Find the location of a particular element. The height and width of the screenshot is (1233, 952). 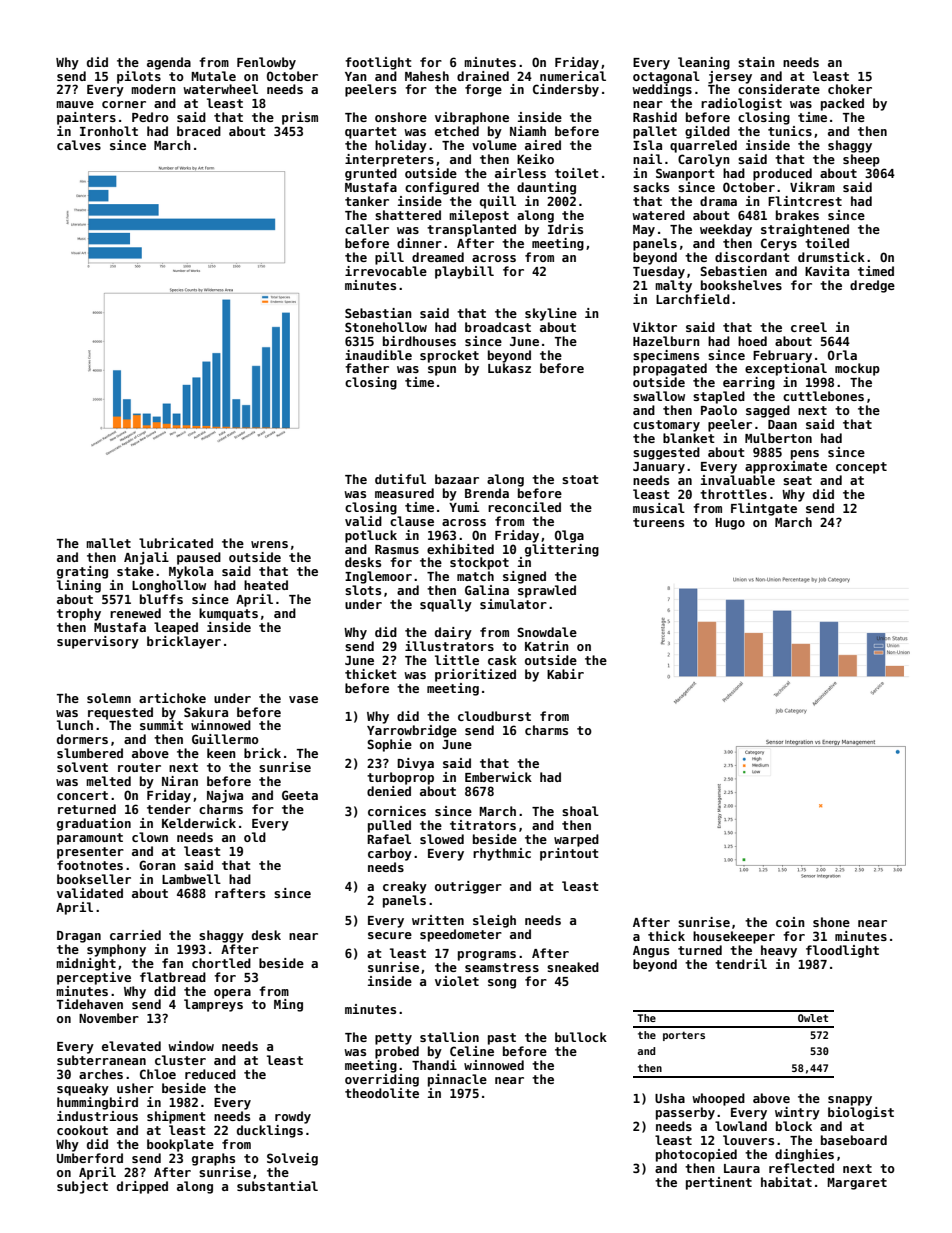

irrevocable is located at coordinates (386, 271).
